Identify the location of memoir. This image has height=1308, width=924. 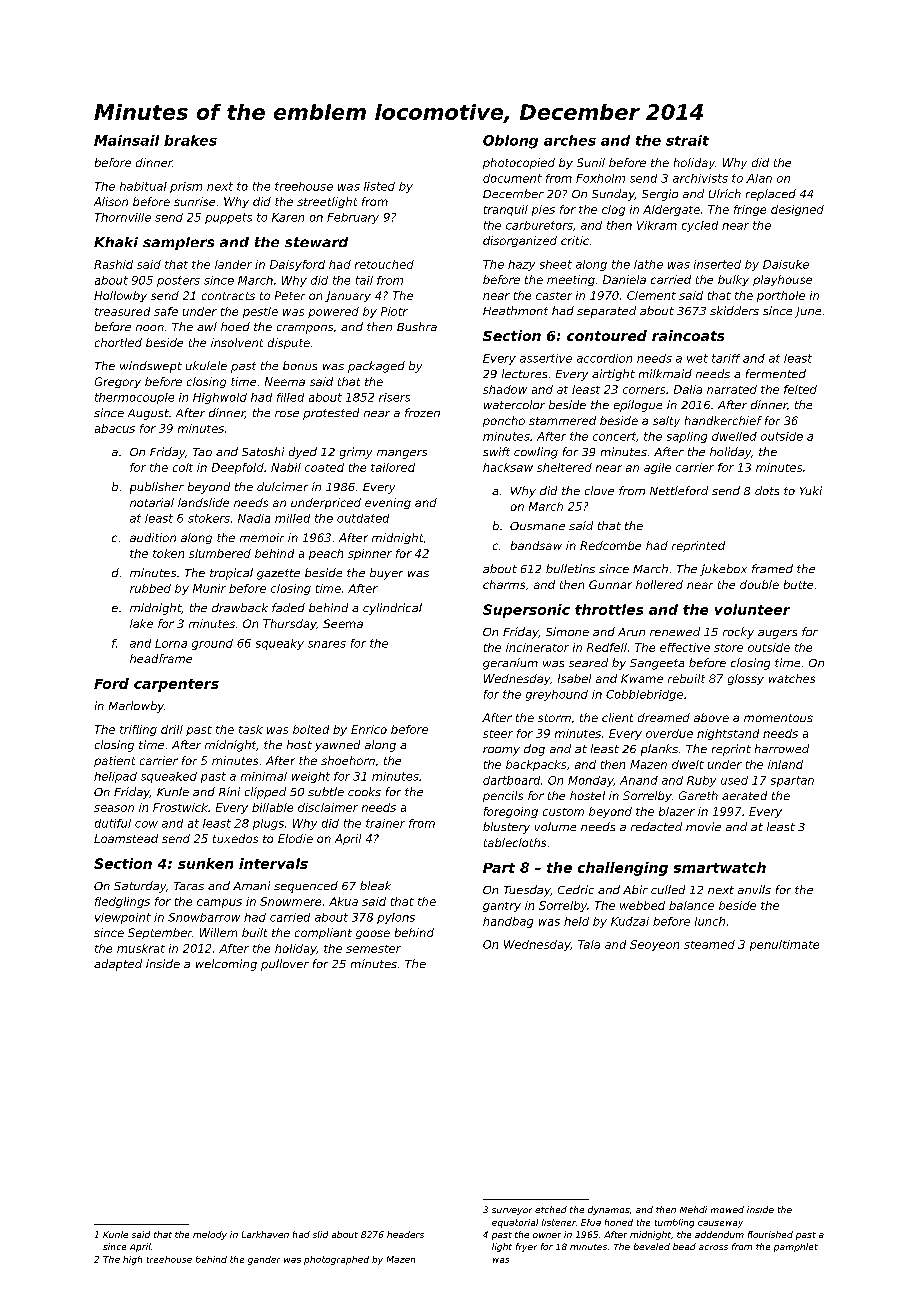
(262, 537).
